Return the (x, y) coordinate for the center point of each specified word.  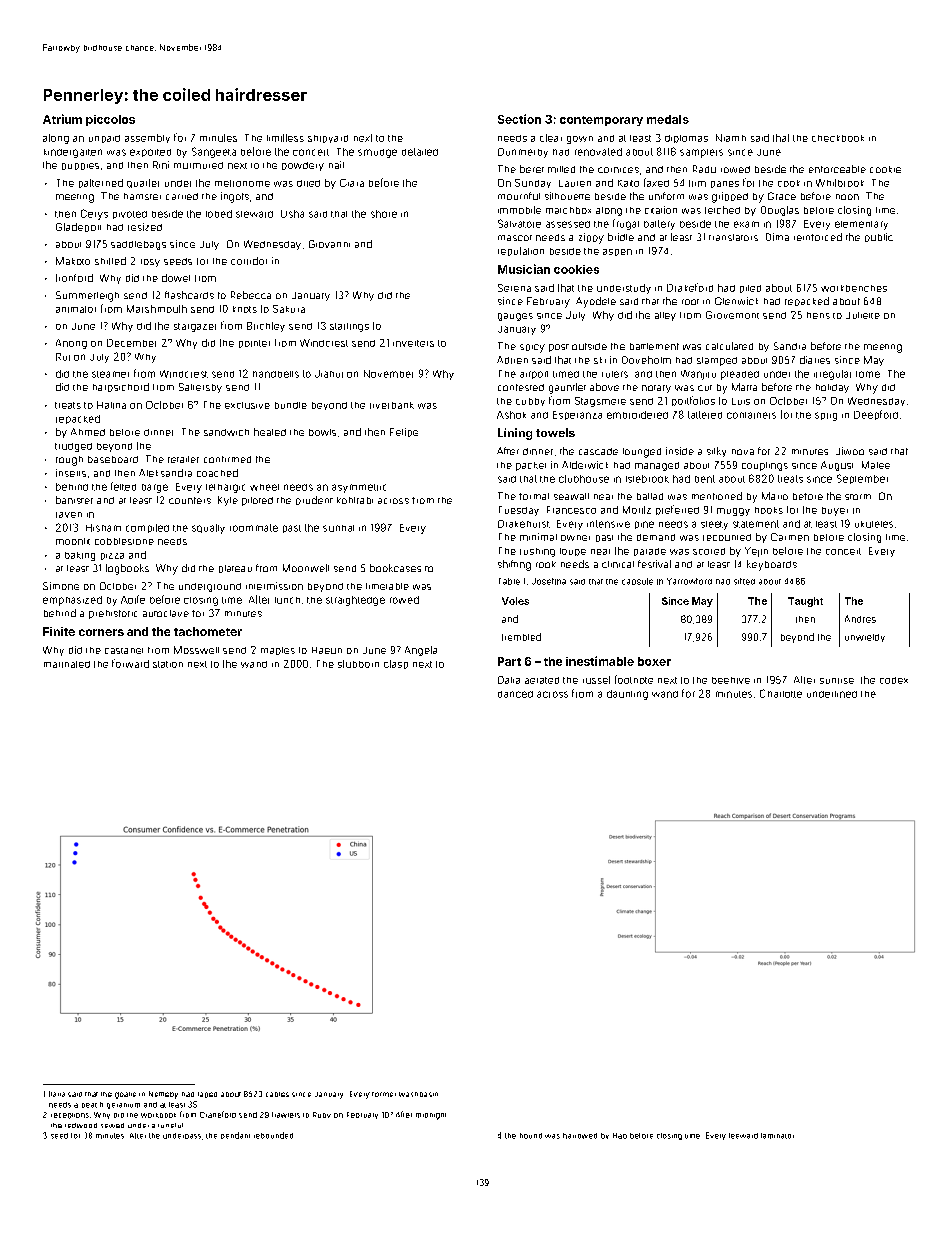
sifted (744, 581)
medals (668, 119)
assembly (147, 138)
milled (561, 169)
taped (207, 1095)
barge (155, 488)
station (168, 664)
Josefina (549, 581)
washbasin (418, 1094)
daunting (627, 695)
